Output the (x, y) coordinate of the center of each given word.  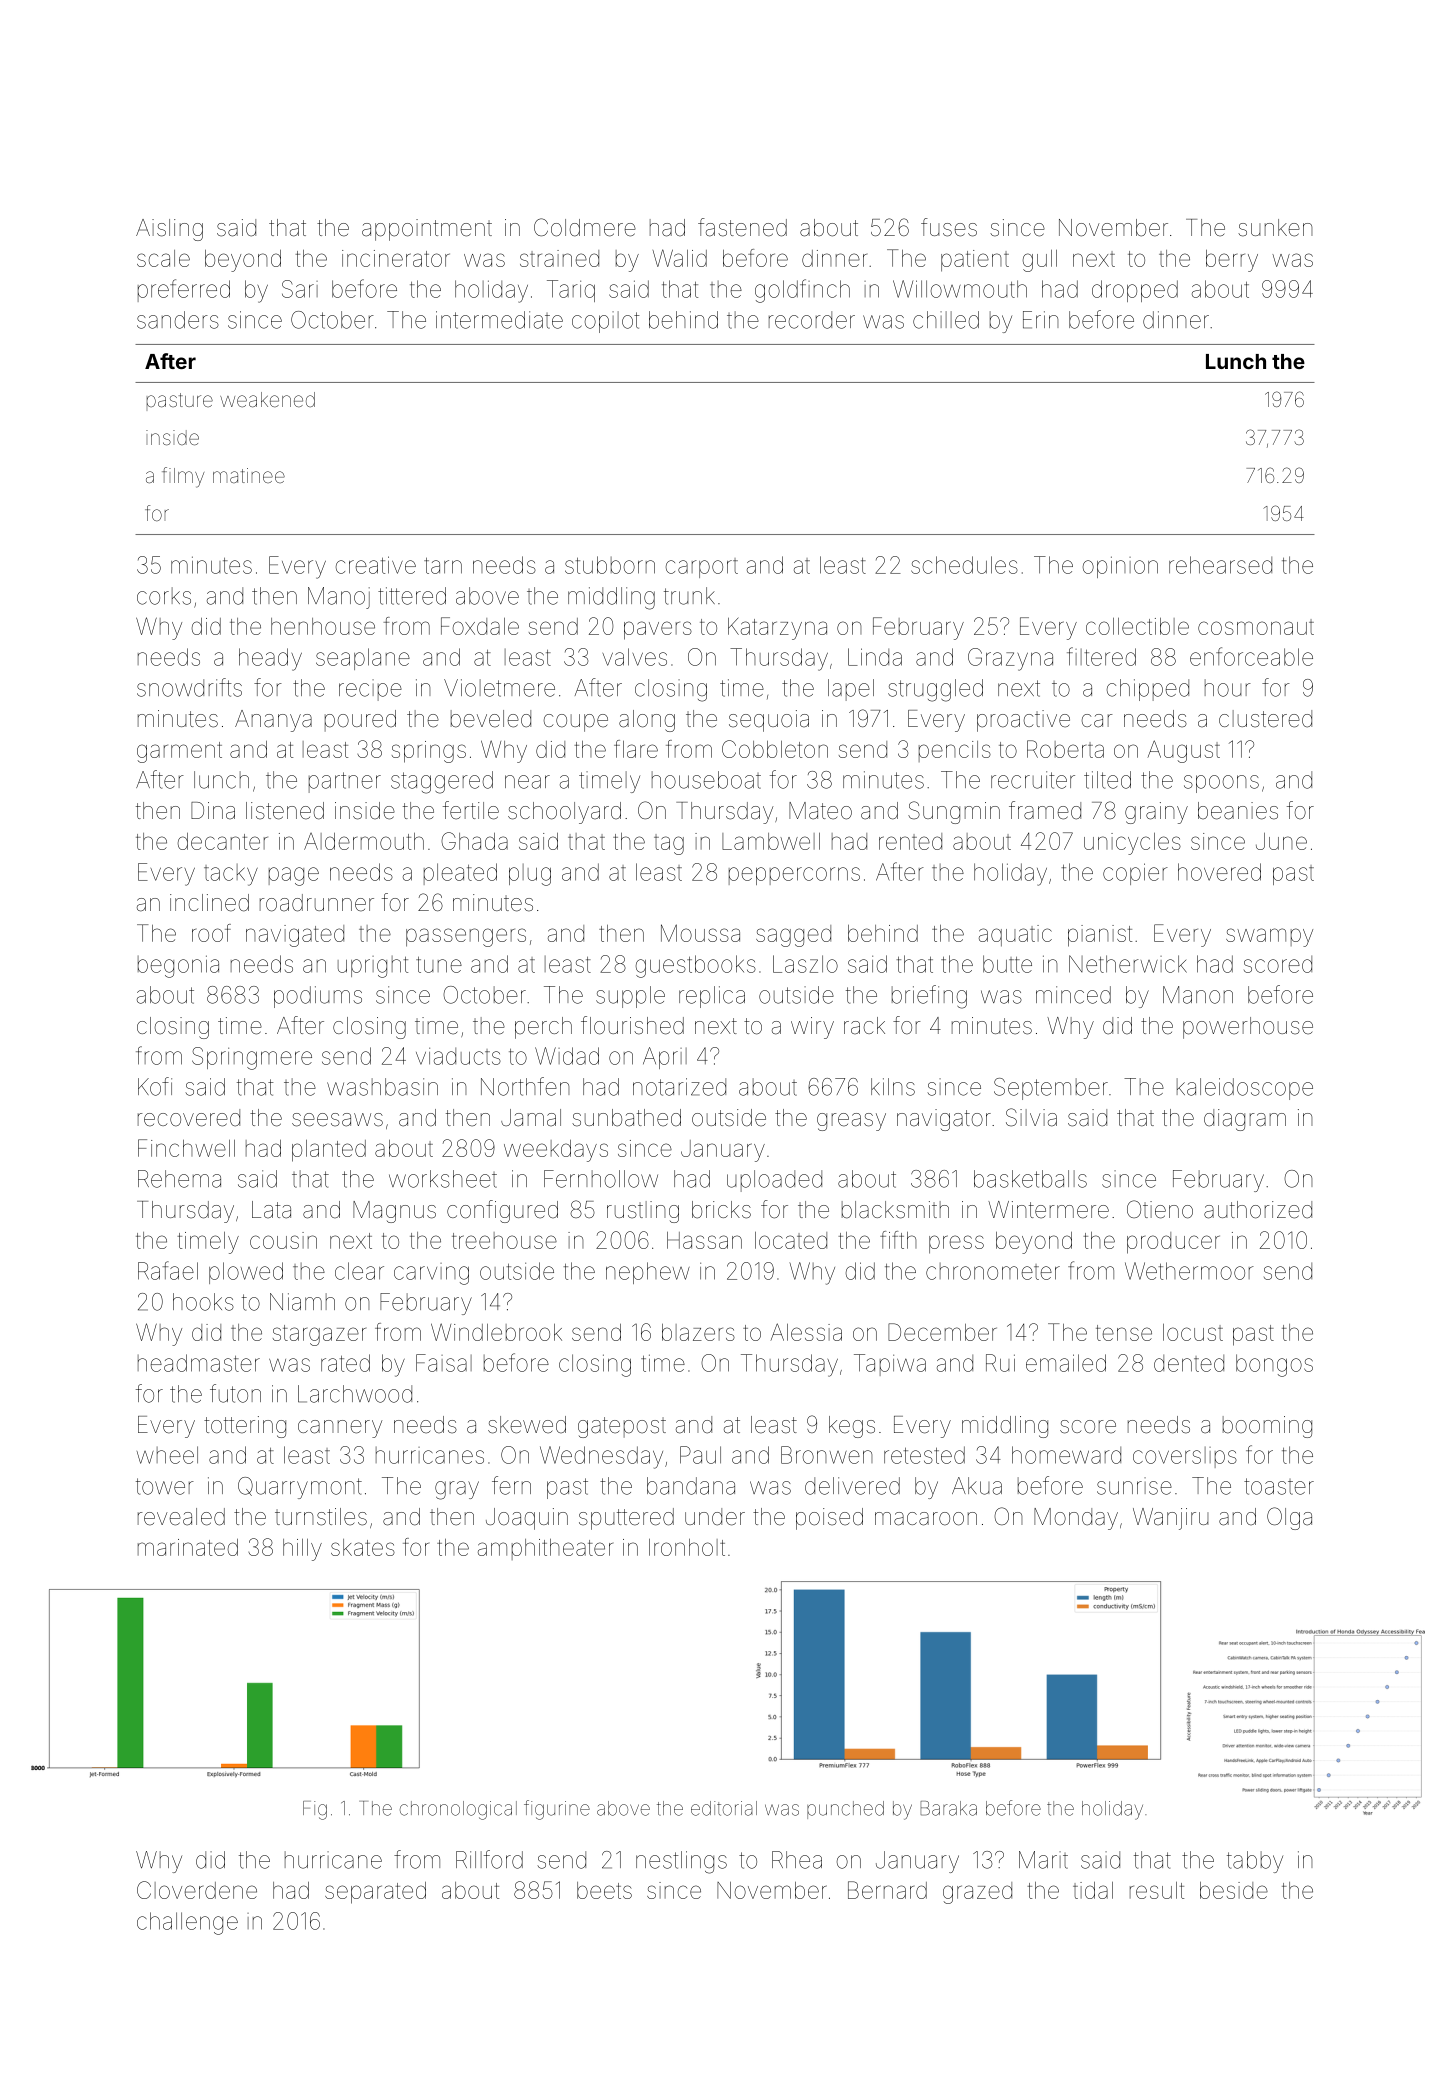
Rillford (489, 1859)
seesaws (337, 1120)
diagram (1245, 1120)
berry (1232, 261)
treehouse (504, 1240)
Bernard (887, 1890)
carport (702, 568)
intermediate (499, 320)
